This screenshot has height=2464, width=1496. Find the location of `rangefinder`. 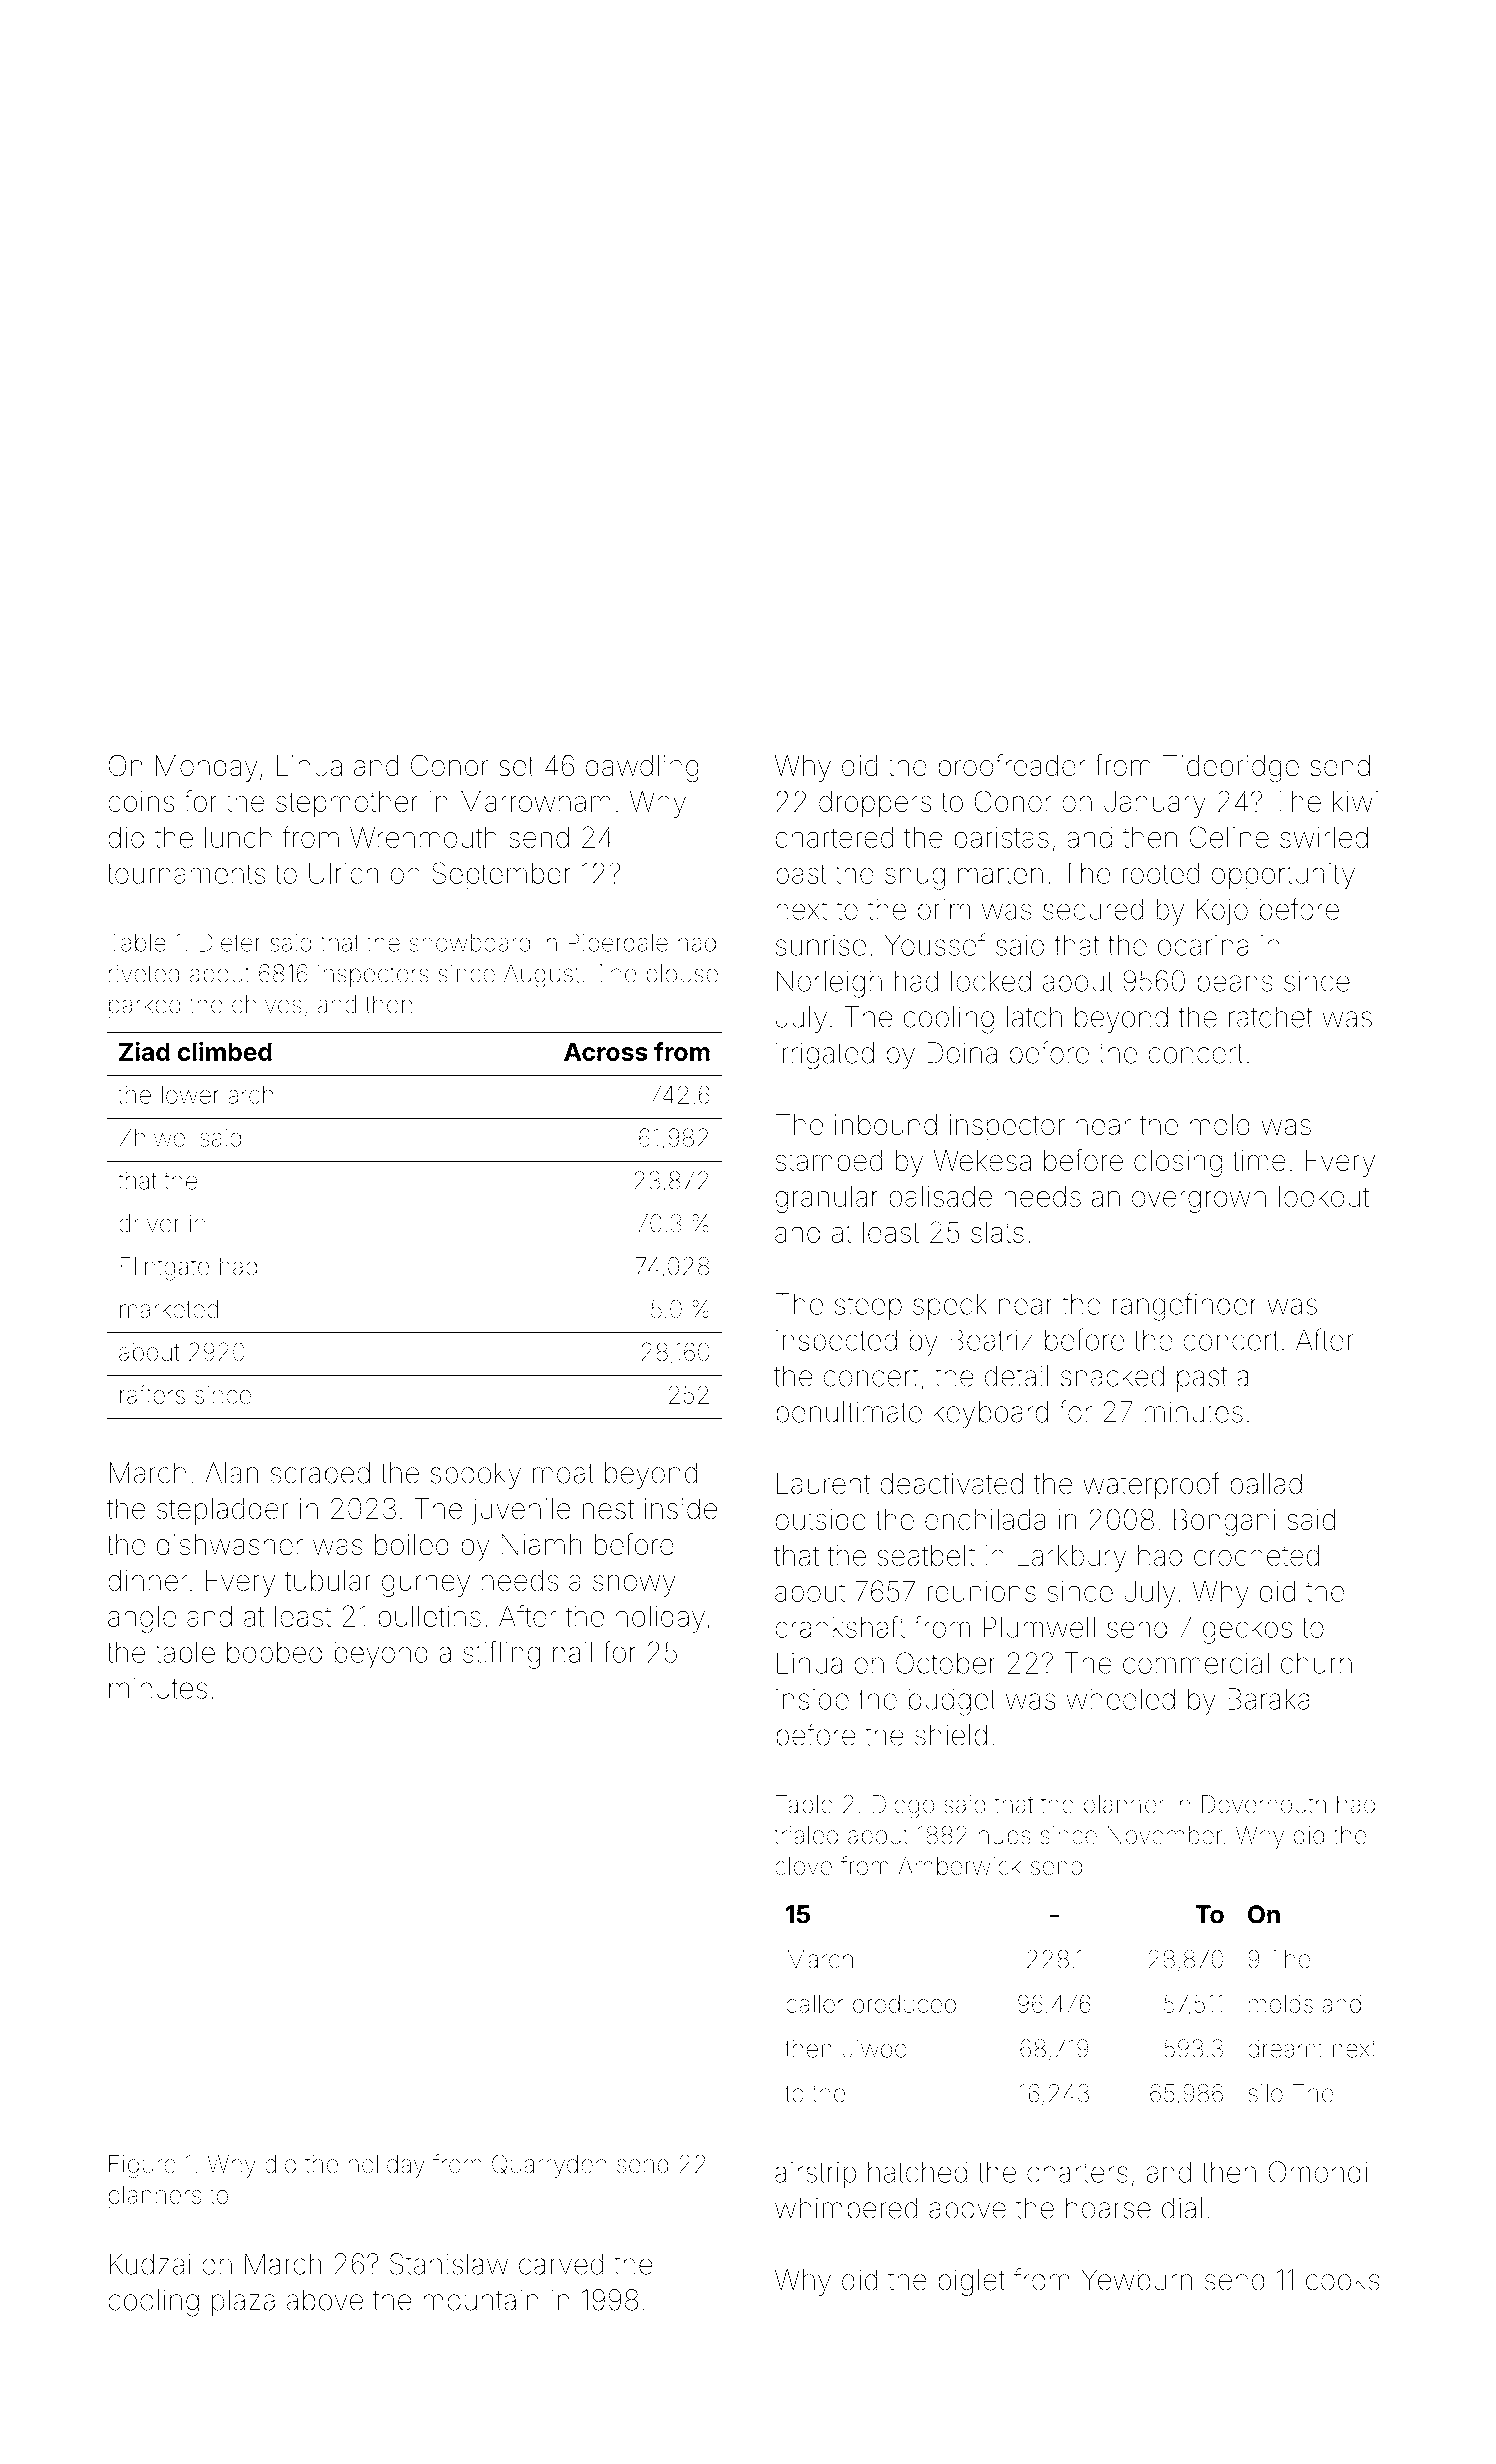

rangefinder is located at coordinates (1184, 1306).
